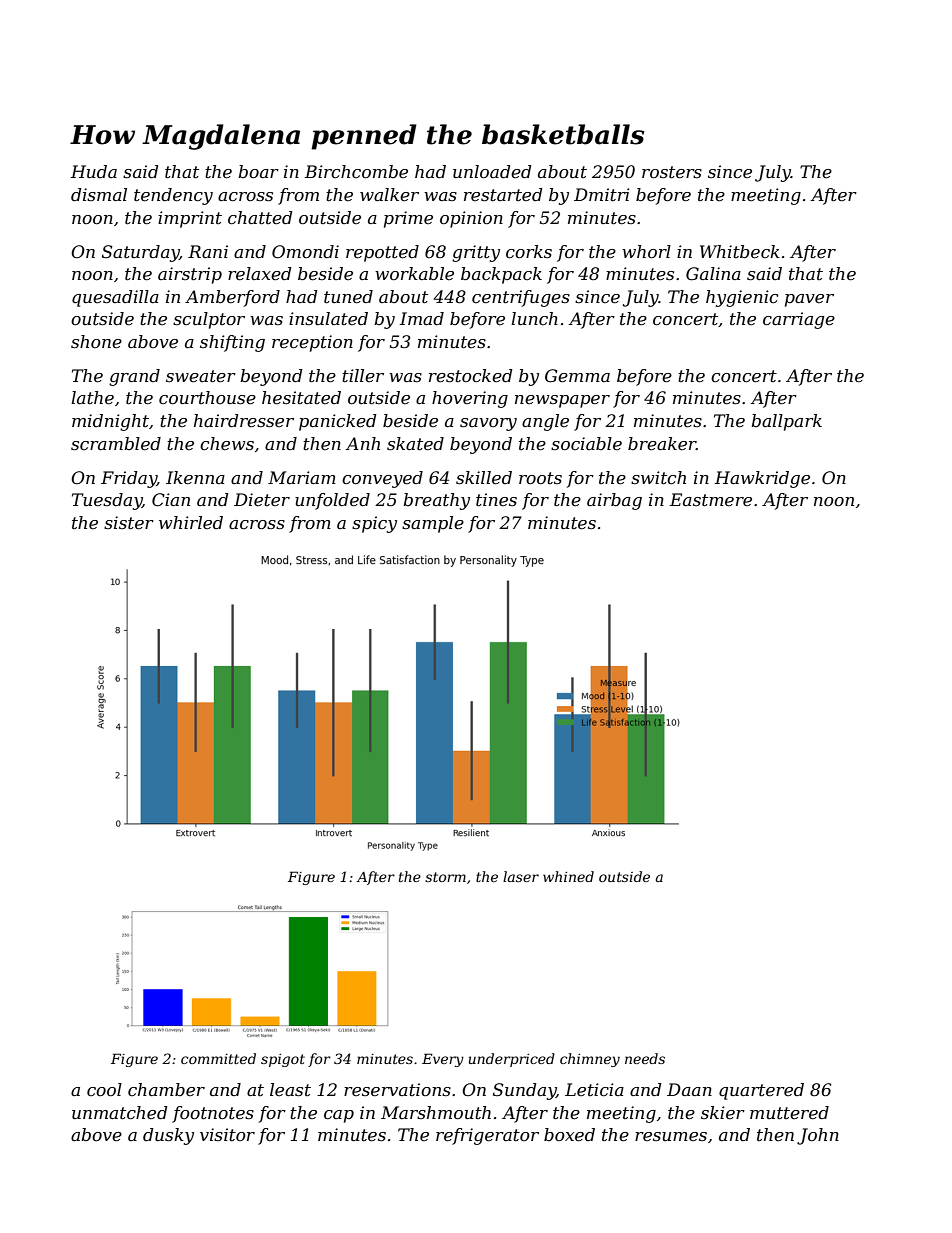 Image resolution: width=952 pixels, height=1233 pixels. What do you see at coordinates (115, 298) in the screenshot?
I see `quesadilla` at bounding box center [115, 298].
